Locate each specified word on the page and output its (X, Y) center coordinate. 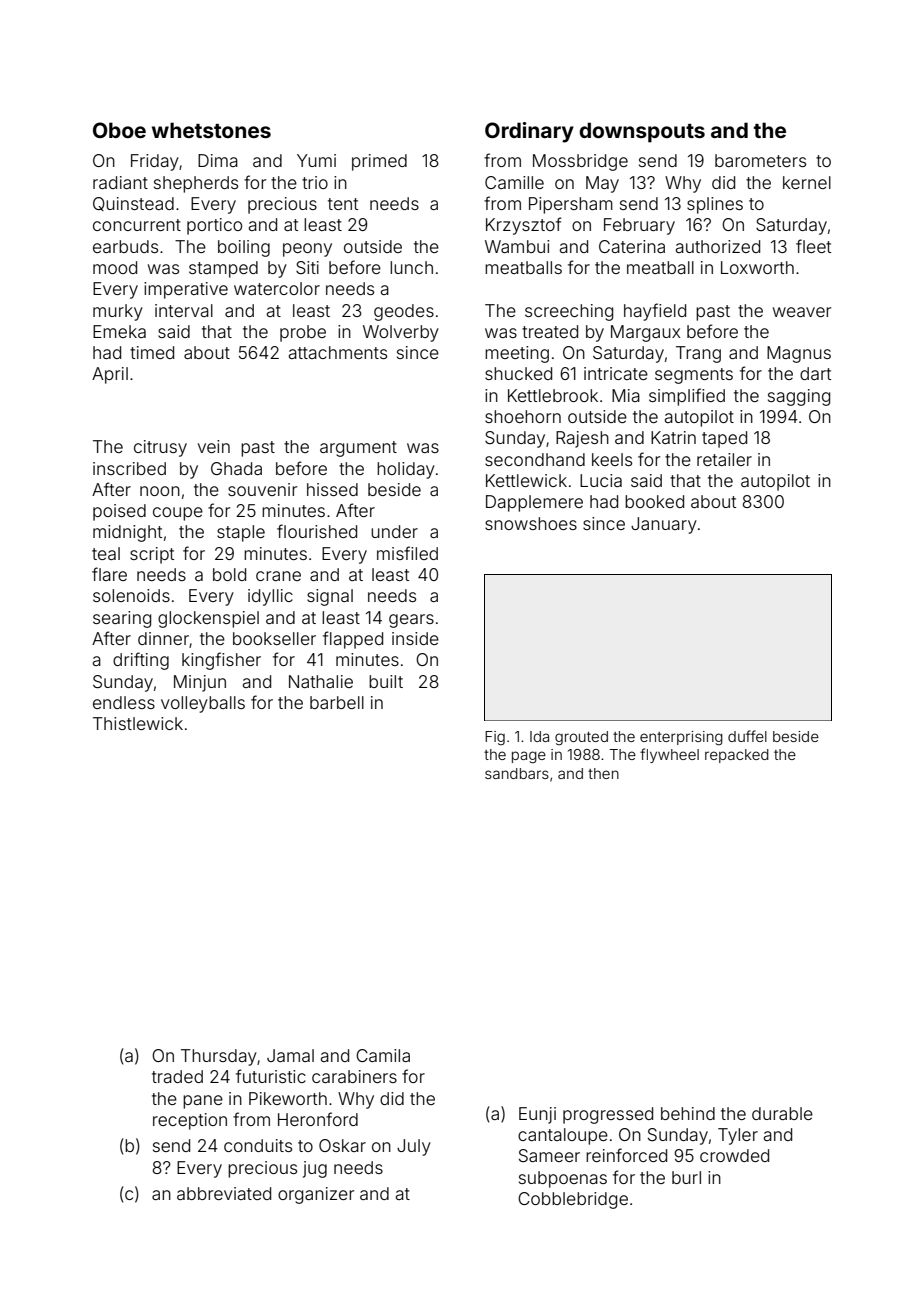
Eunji (537, 1115)
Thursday (219, 1057)
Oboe (119, 130)
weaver (802, 312)
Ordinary (529, 132)
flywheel (669, 755)
